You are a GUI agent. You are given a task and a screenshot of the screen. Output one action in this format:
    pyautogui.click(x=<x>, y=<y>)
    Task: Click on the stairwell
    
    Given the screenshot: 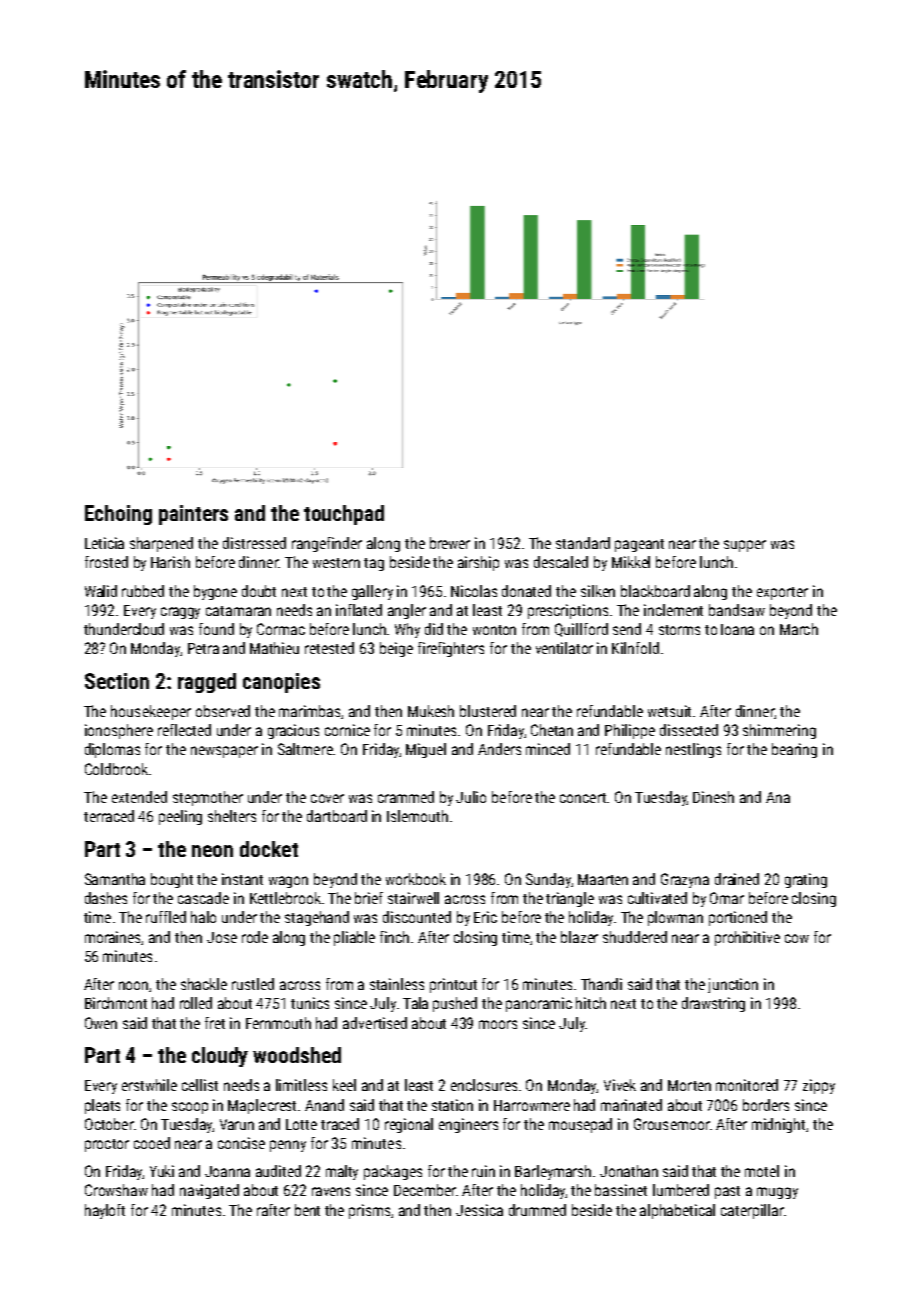 What is the action you would take?
    pyautogui.click(x=413, y=898)
